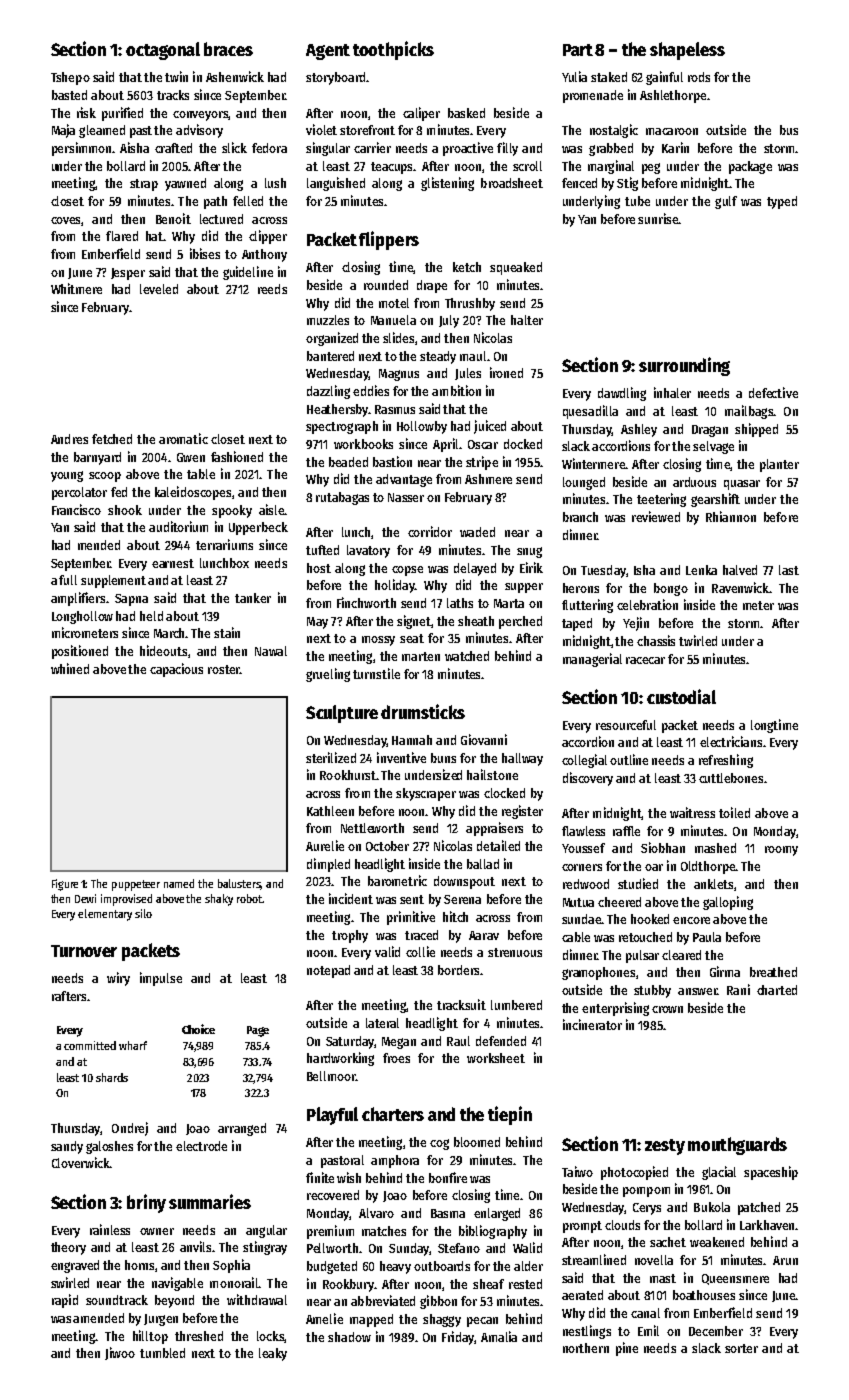 This document has height=1400, width=849. Describe the element at coordinates (658, 218) in the document. I see `sunrise` at that location.
